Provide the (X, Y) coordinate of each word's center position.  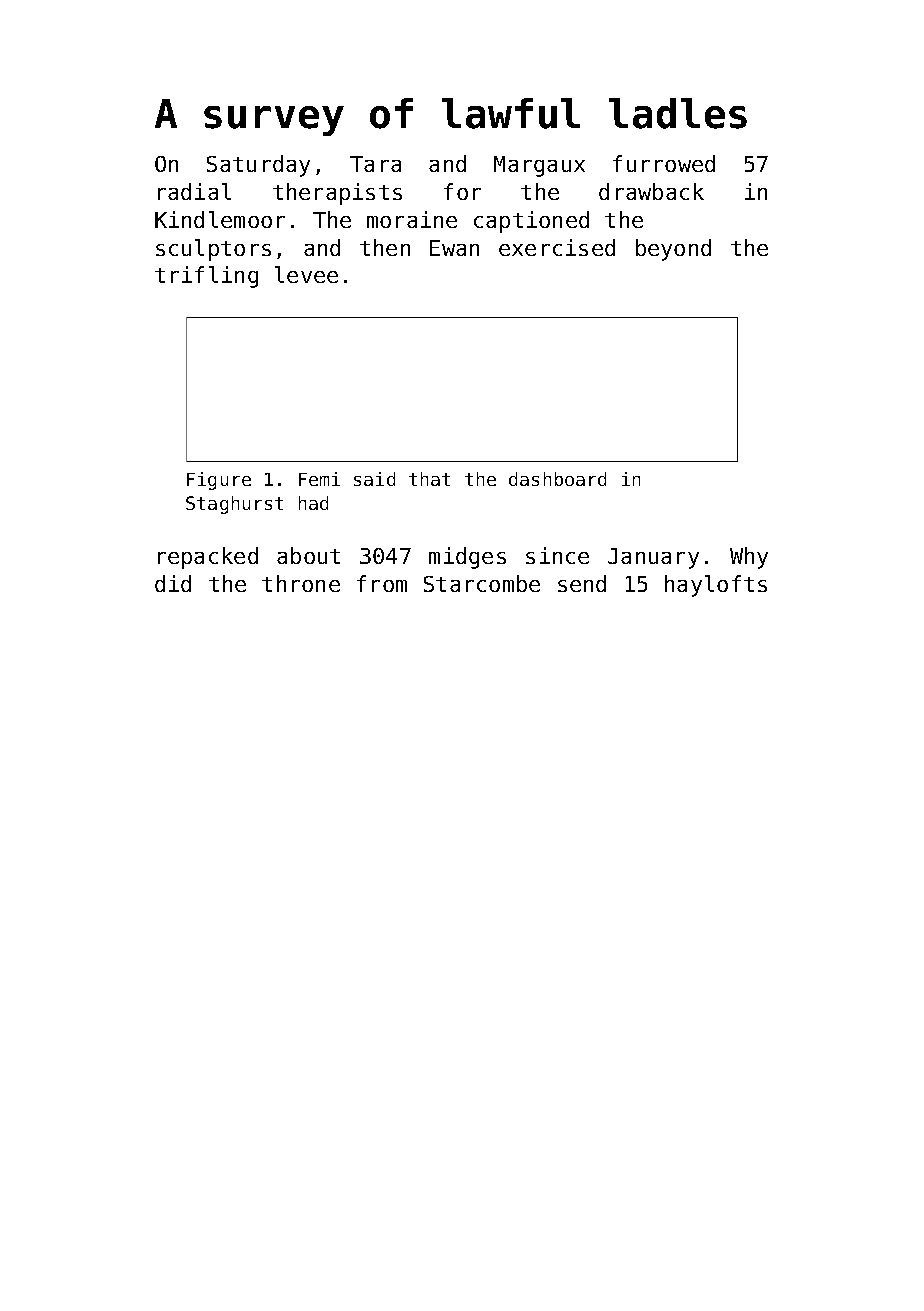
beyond (673, 250)
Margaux (539, 166)
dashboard (557, 479)
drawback (651, 191)
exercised (557, 247)
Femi (319, 479)
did (173, 583)
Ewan (454, 248)
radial (194, 191)
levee (306, 274)
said (374, 479)
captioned (531, 222)
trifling (206, 277)
